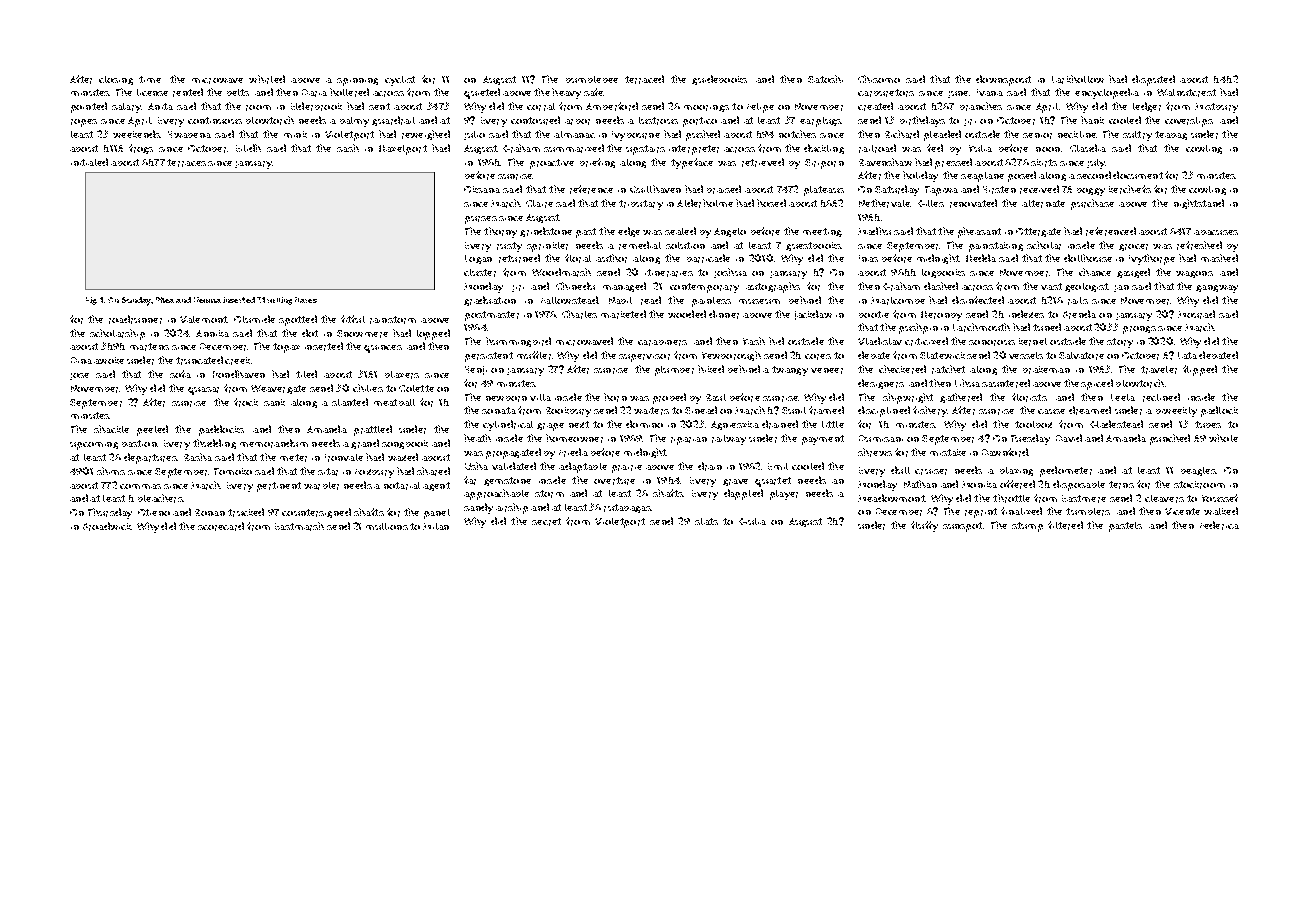  What do you see at coordinates (221, 526) in the screenshot?
I see `scorecard` at bounding box center [221, 526].
